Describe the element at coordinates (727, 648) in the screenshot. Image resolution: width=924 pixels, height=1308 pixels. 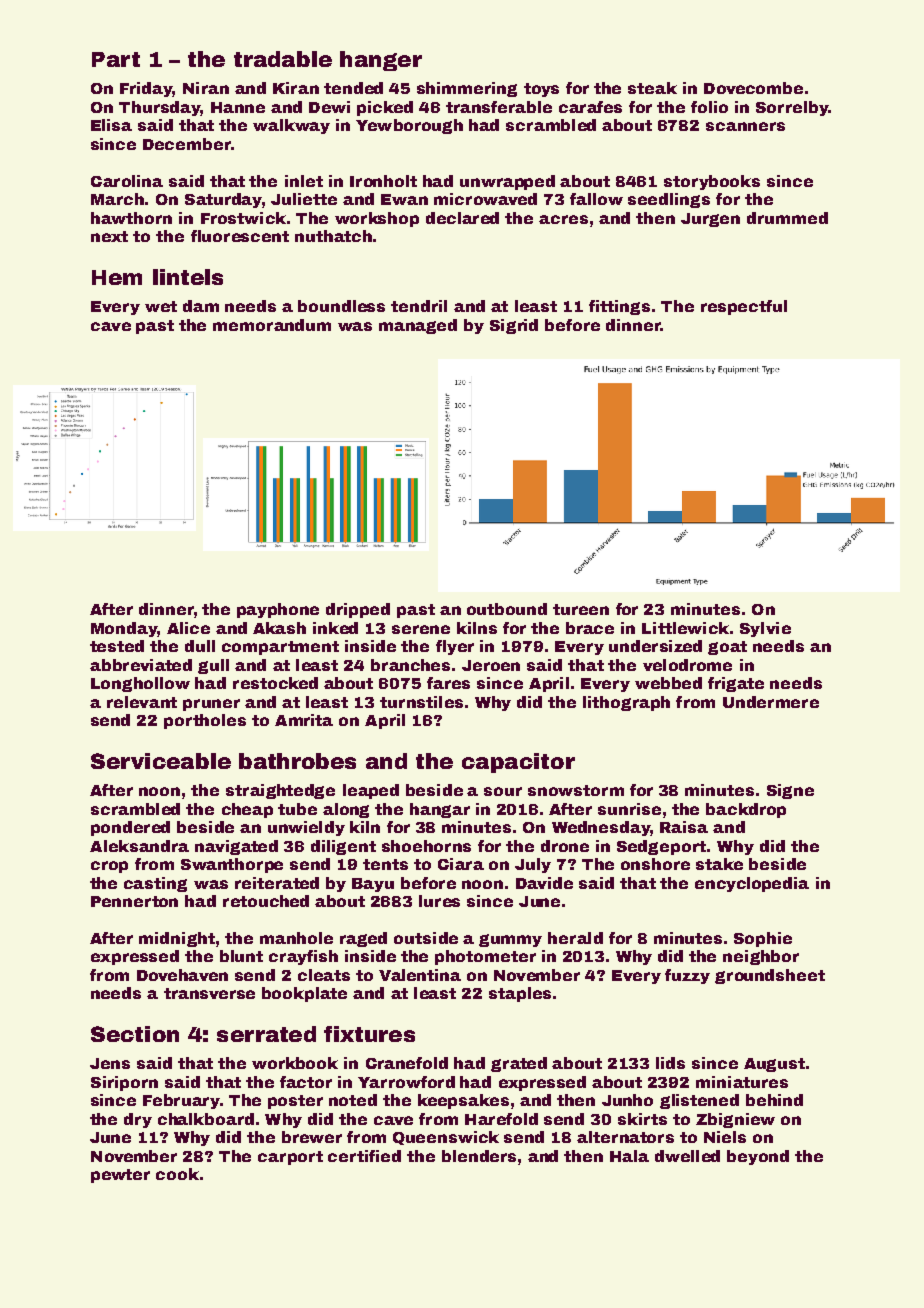
I see `goat` at that location.
